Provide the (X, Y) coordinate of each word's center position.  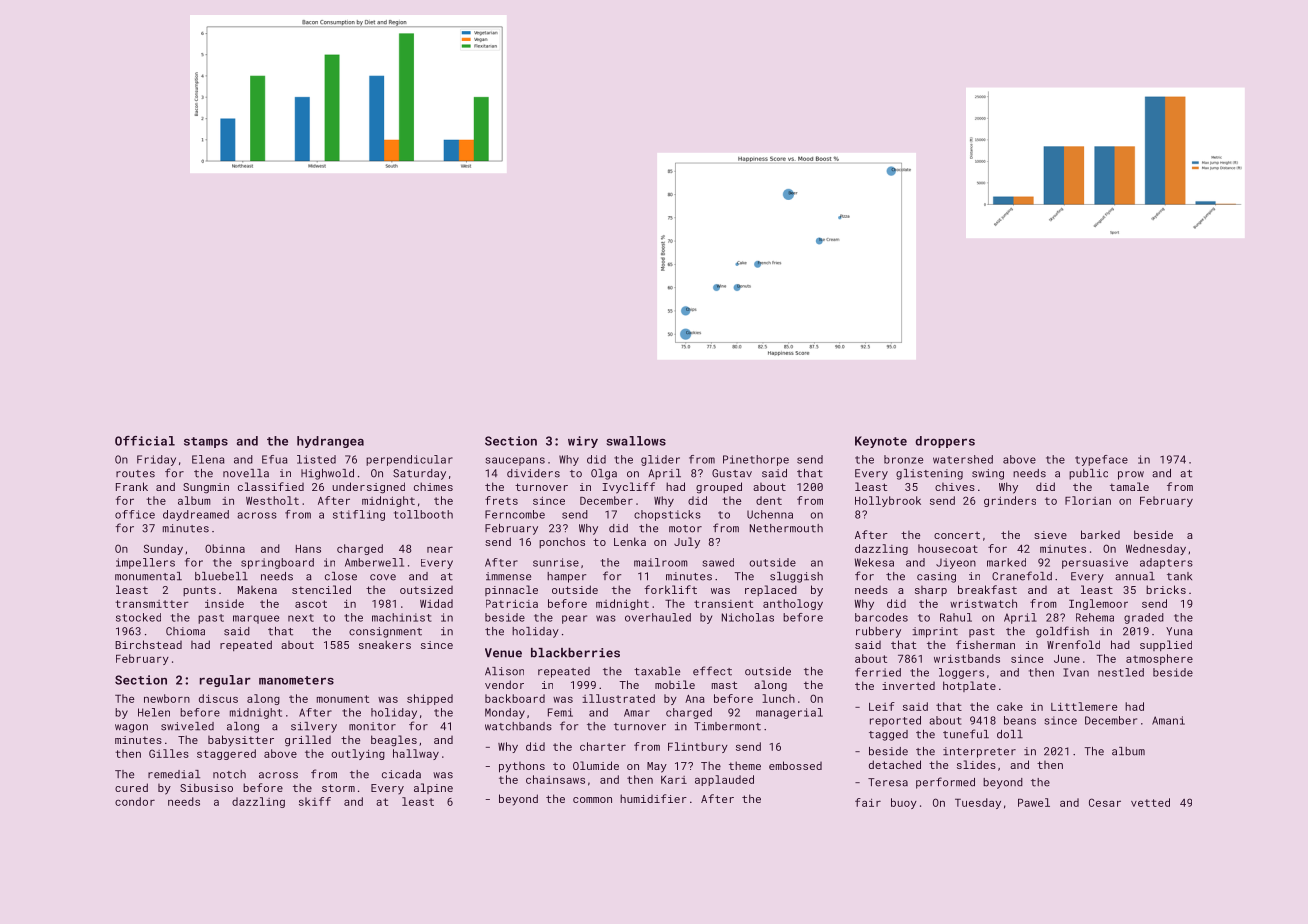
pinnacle (511, 590)
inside (224, 603)
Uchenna (770, 514)
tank (1179, 576)
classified (271, 486)
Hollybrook (888, 501)
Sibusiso (206, 787)
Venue (503, 653)
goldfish (1062, 632)
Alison (504, 671)
